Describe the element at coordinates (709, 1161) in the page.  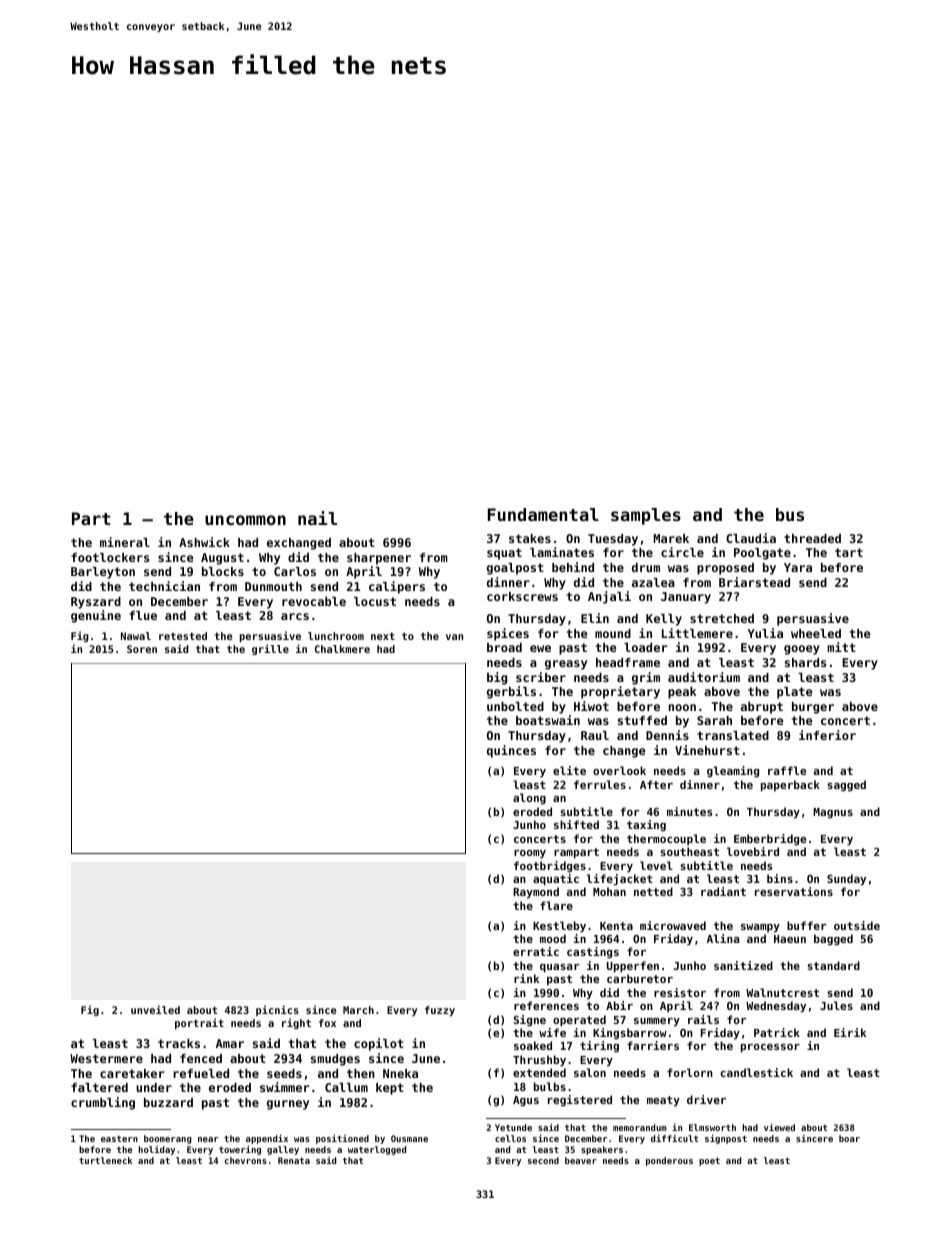
I see `poet` at that location.
